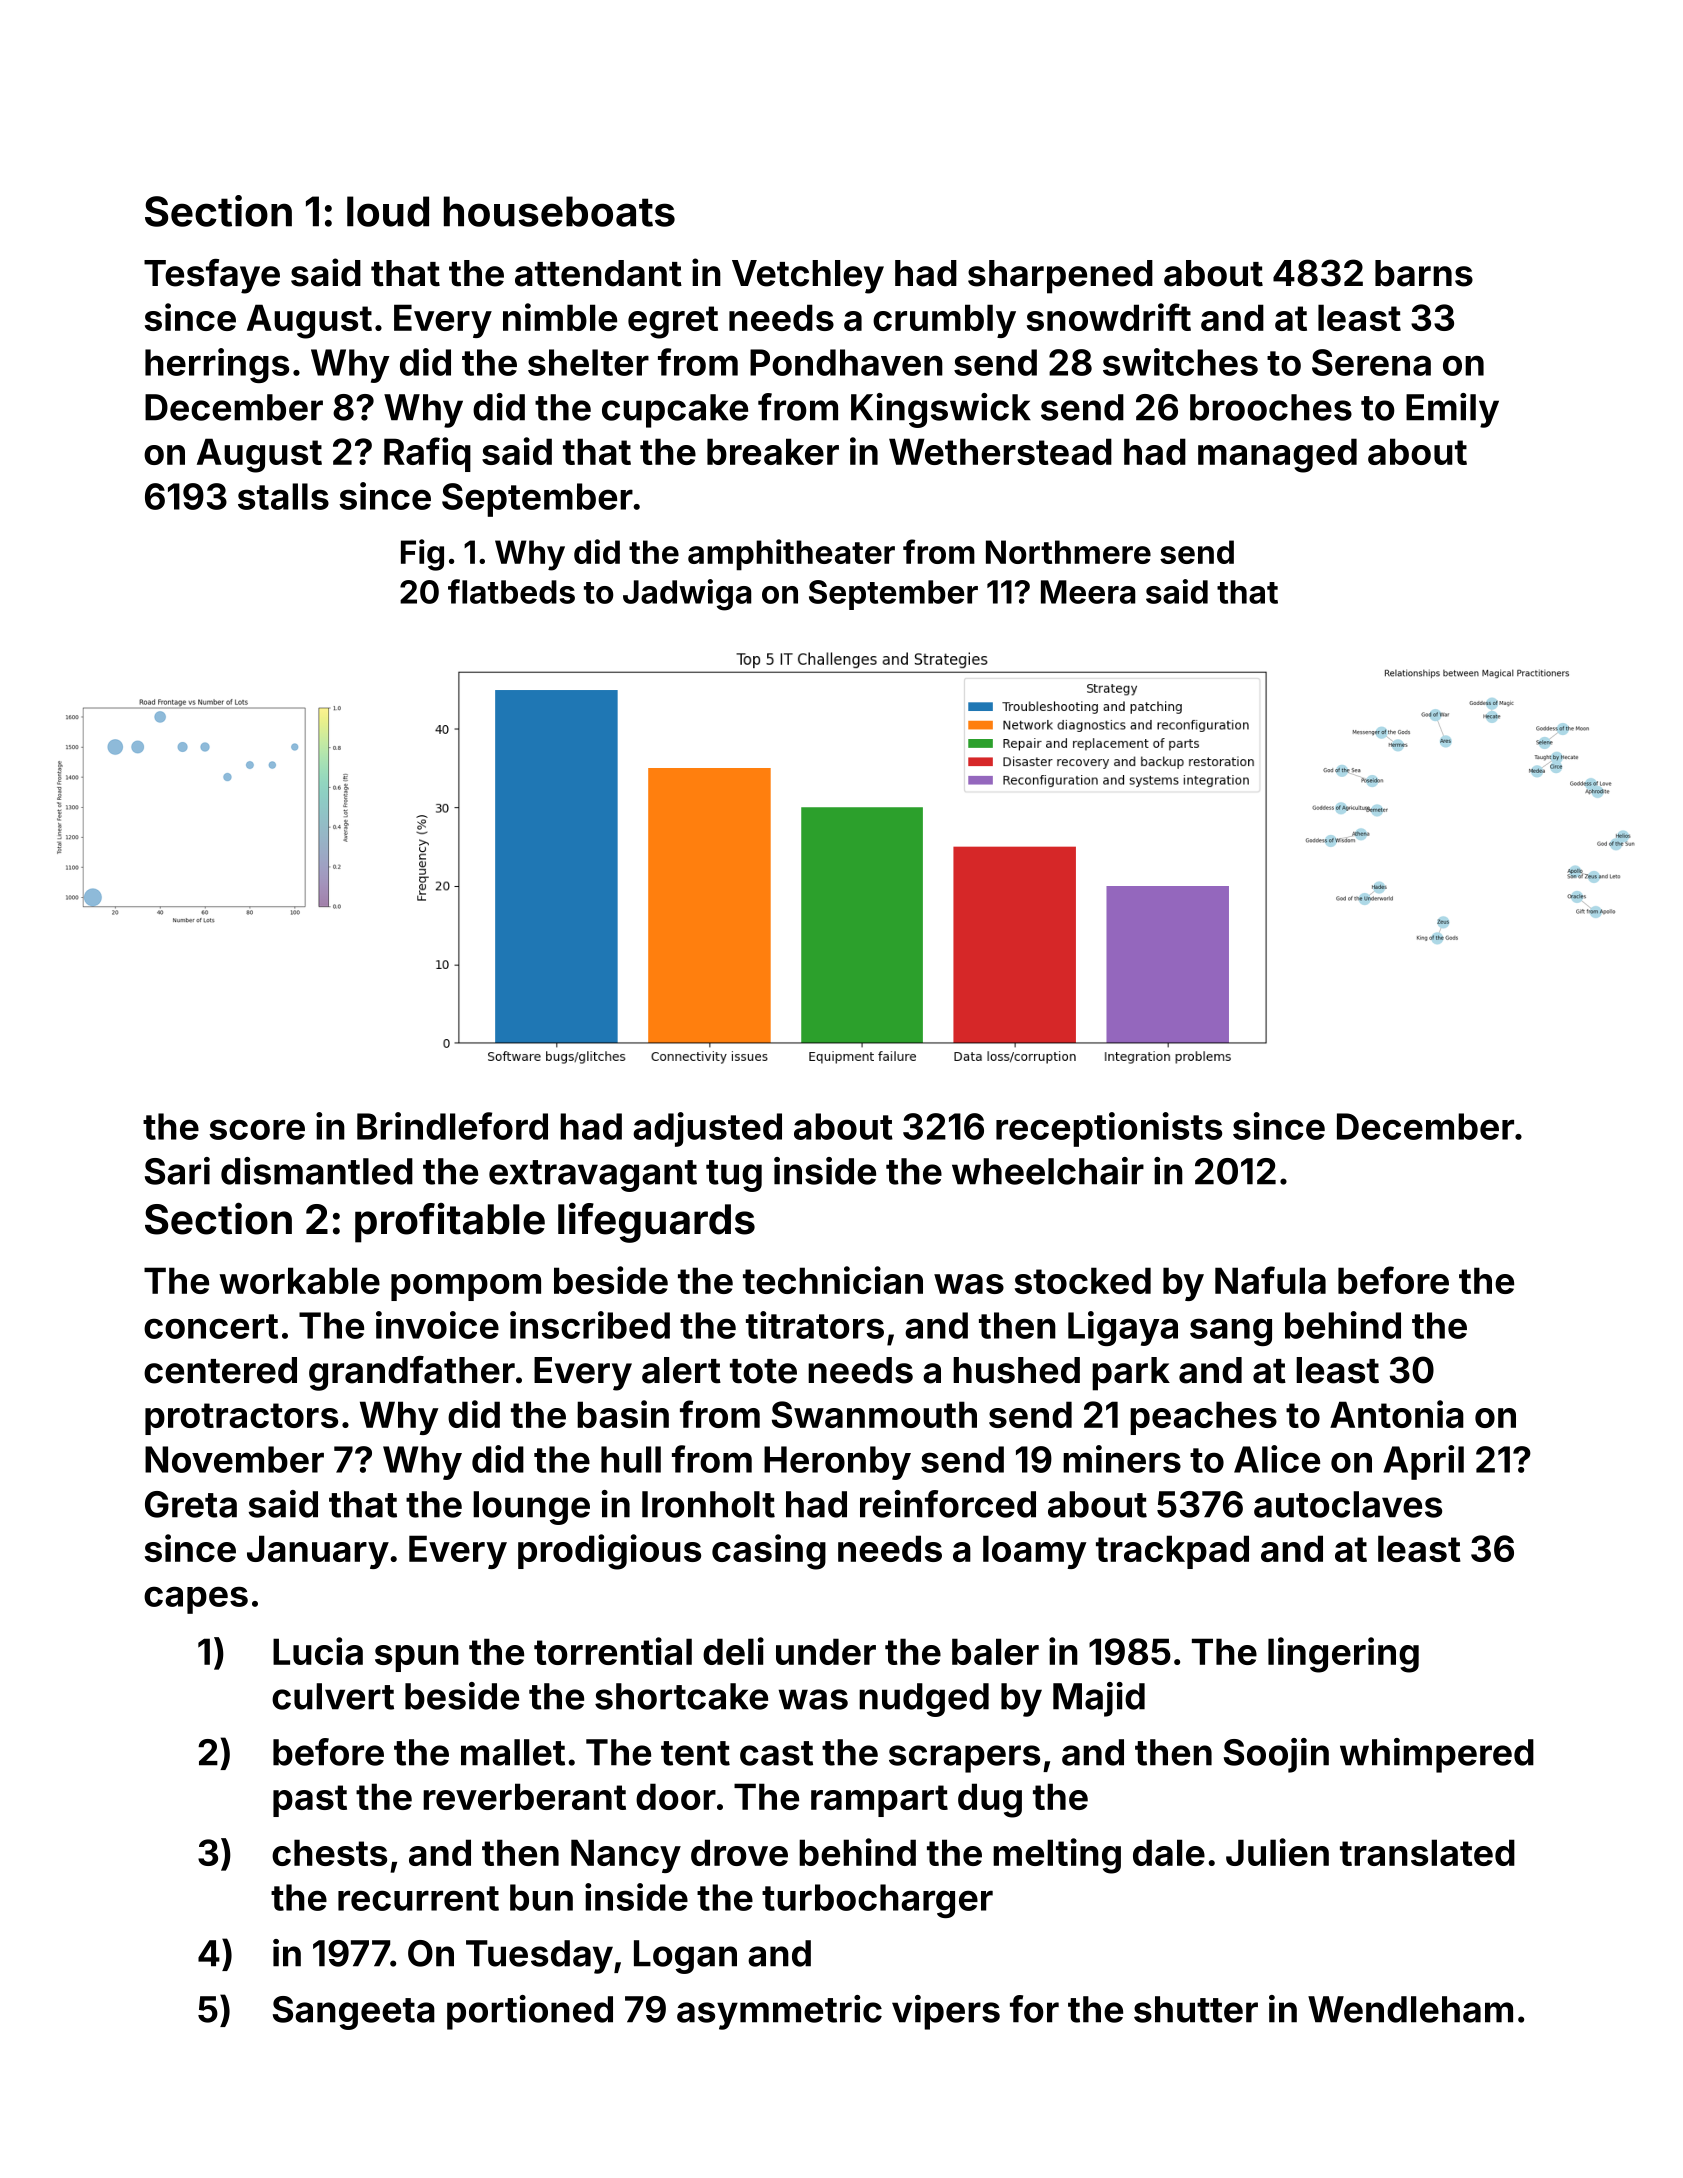 This screenshot has height=2178, width=1683. I want to click on Northmere, so click(1068, 552).
